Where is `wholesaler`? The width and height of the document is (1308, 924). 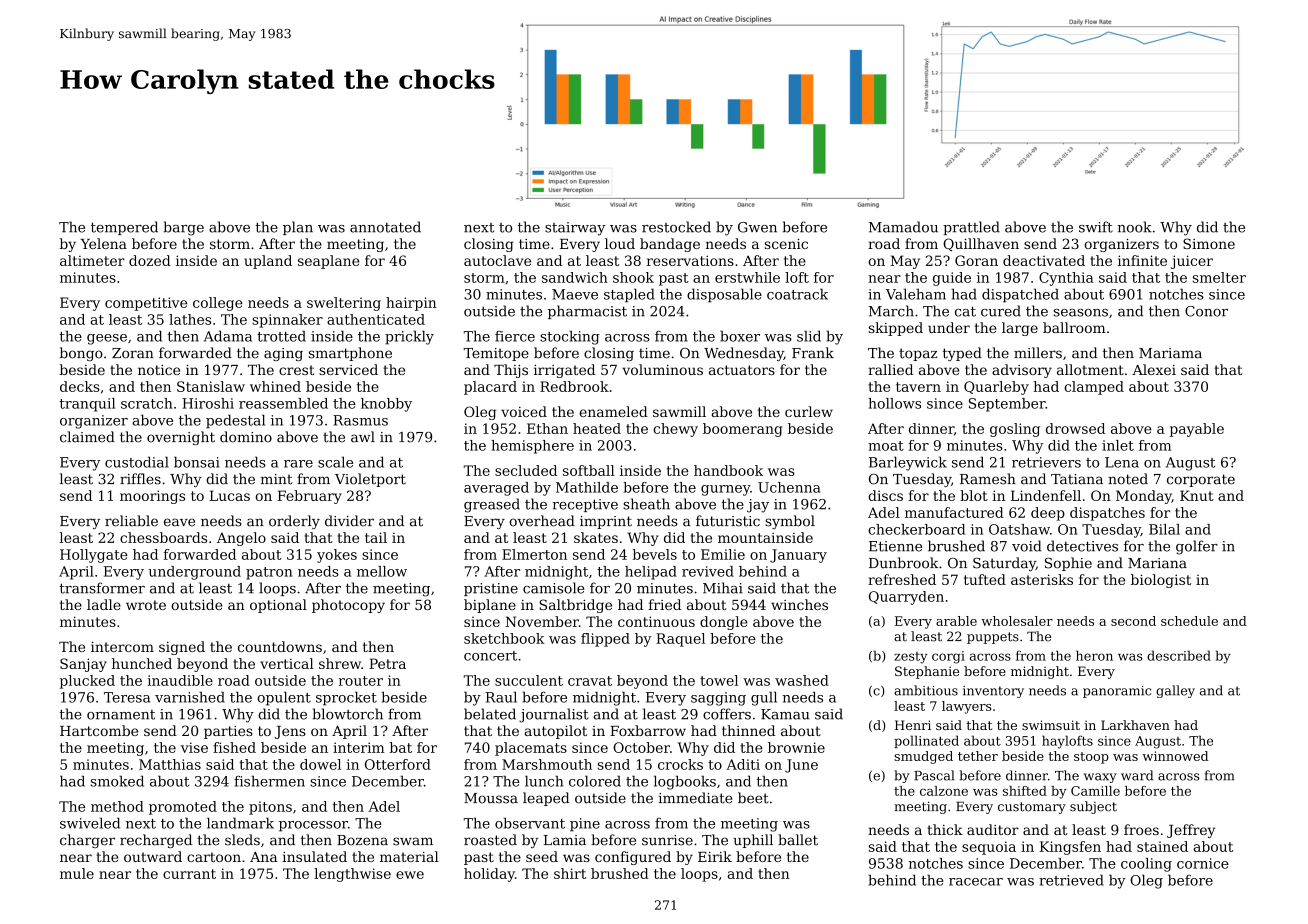 wholesaler is located at coordinates (1017, 621).
